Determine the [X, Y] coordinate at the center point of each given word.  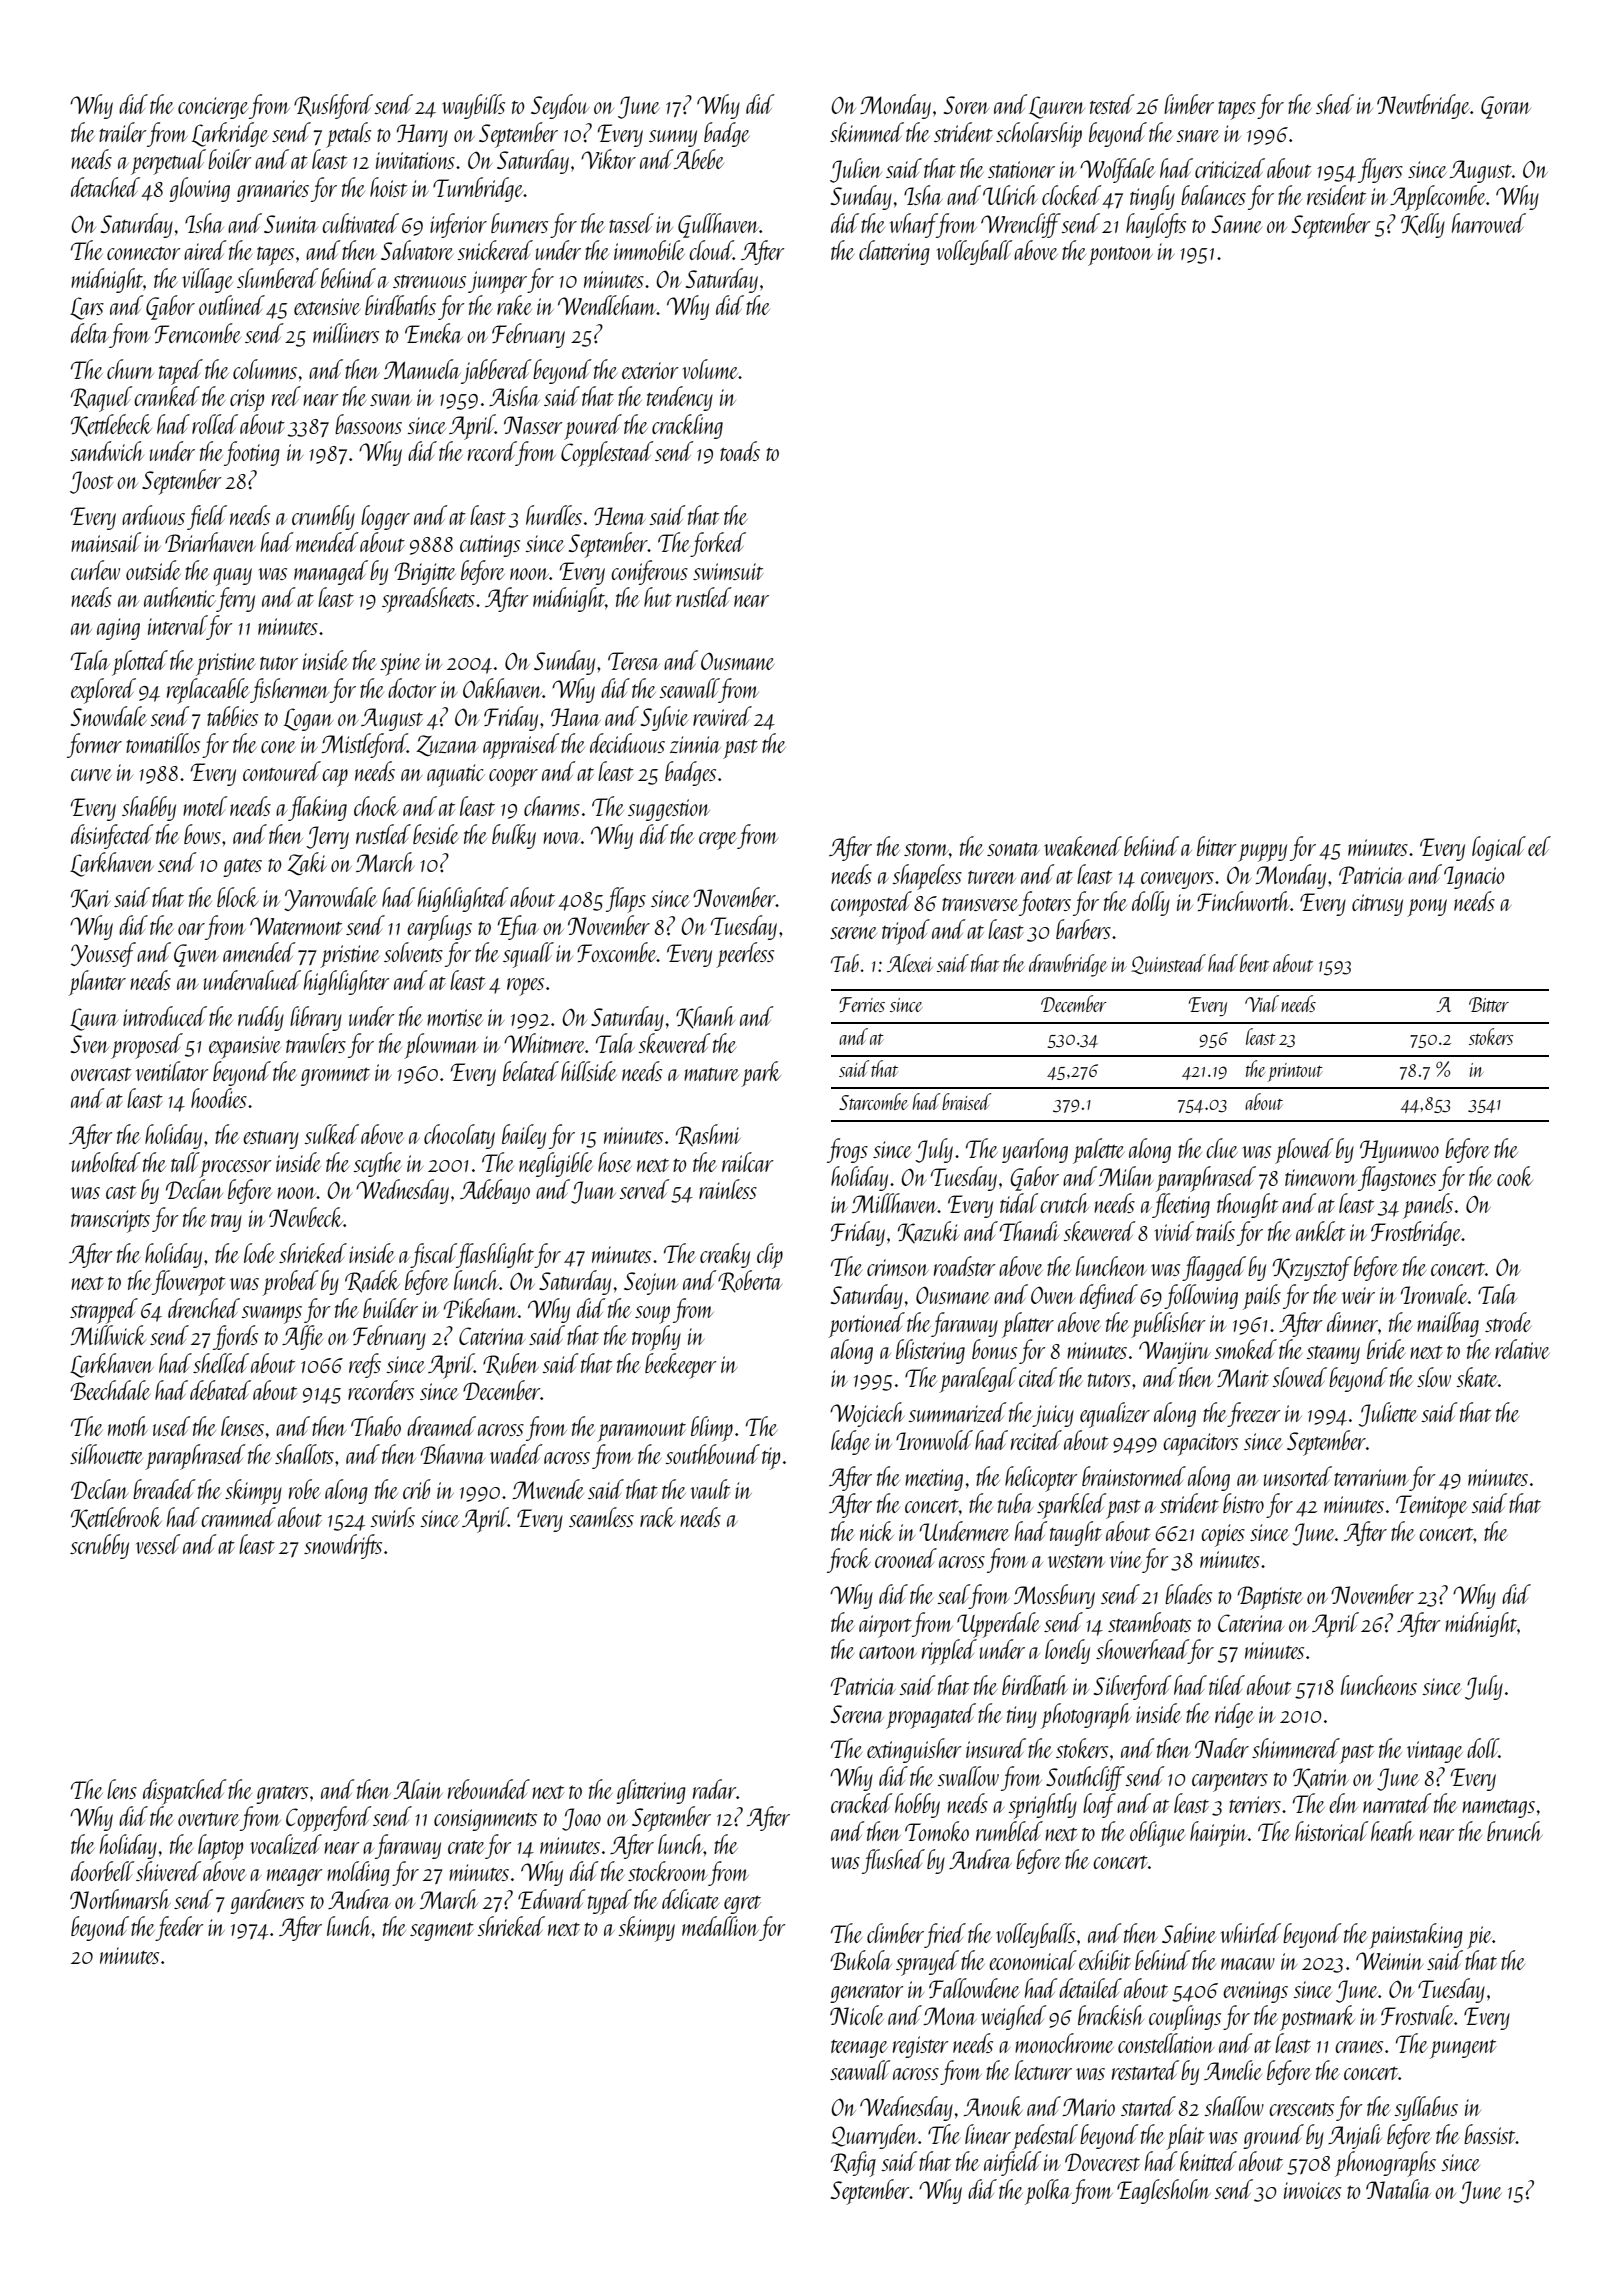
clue [1222, 1148]
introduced [165, 1016]
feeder [179, 1928]
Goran [1506, 107]
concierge [213, 108]
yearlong [1035, 1150]
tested [1112, 104]
